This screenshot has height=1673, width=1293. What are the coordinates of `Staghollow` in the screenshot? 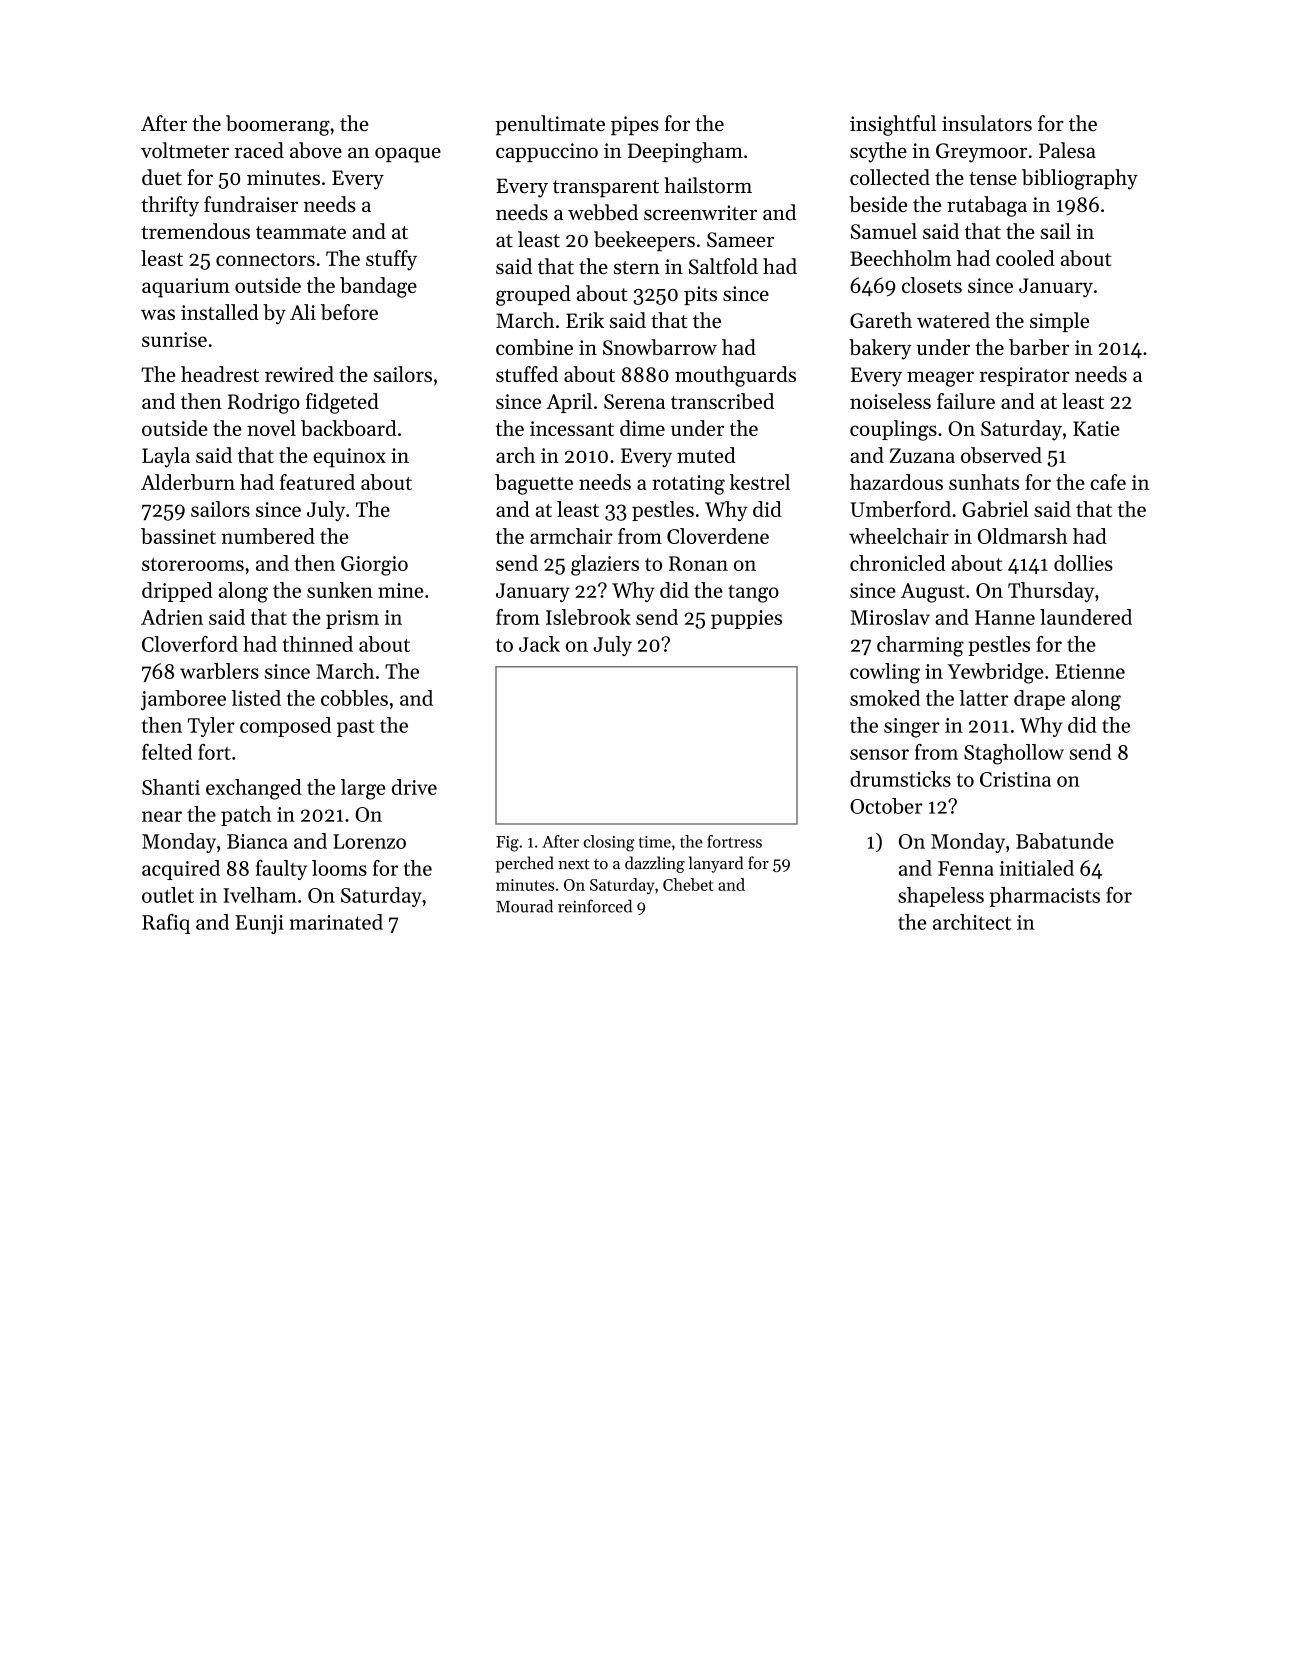 It's located at (1014, 754).
